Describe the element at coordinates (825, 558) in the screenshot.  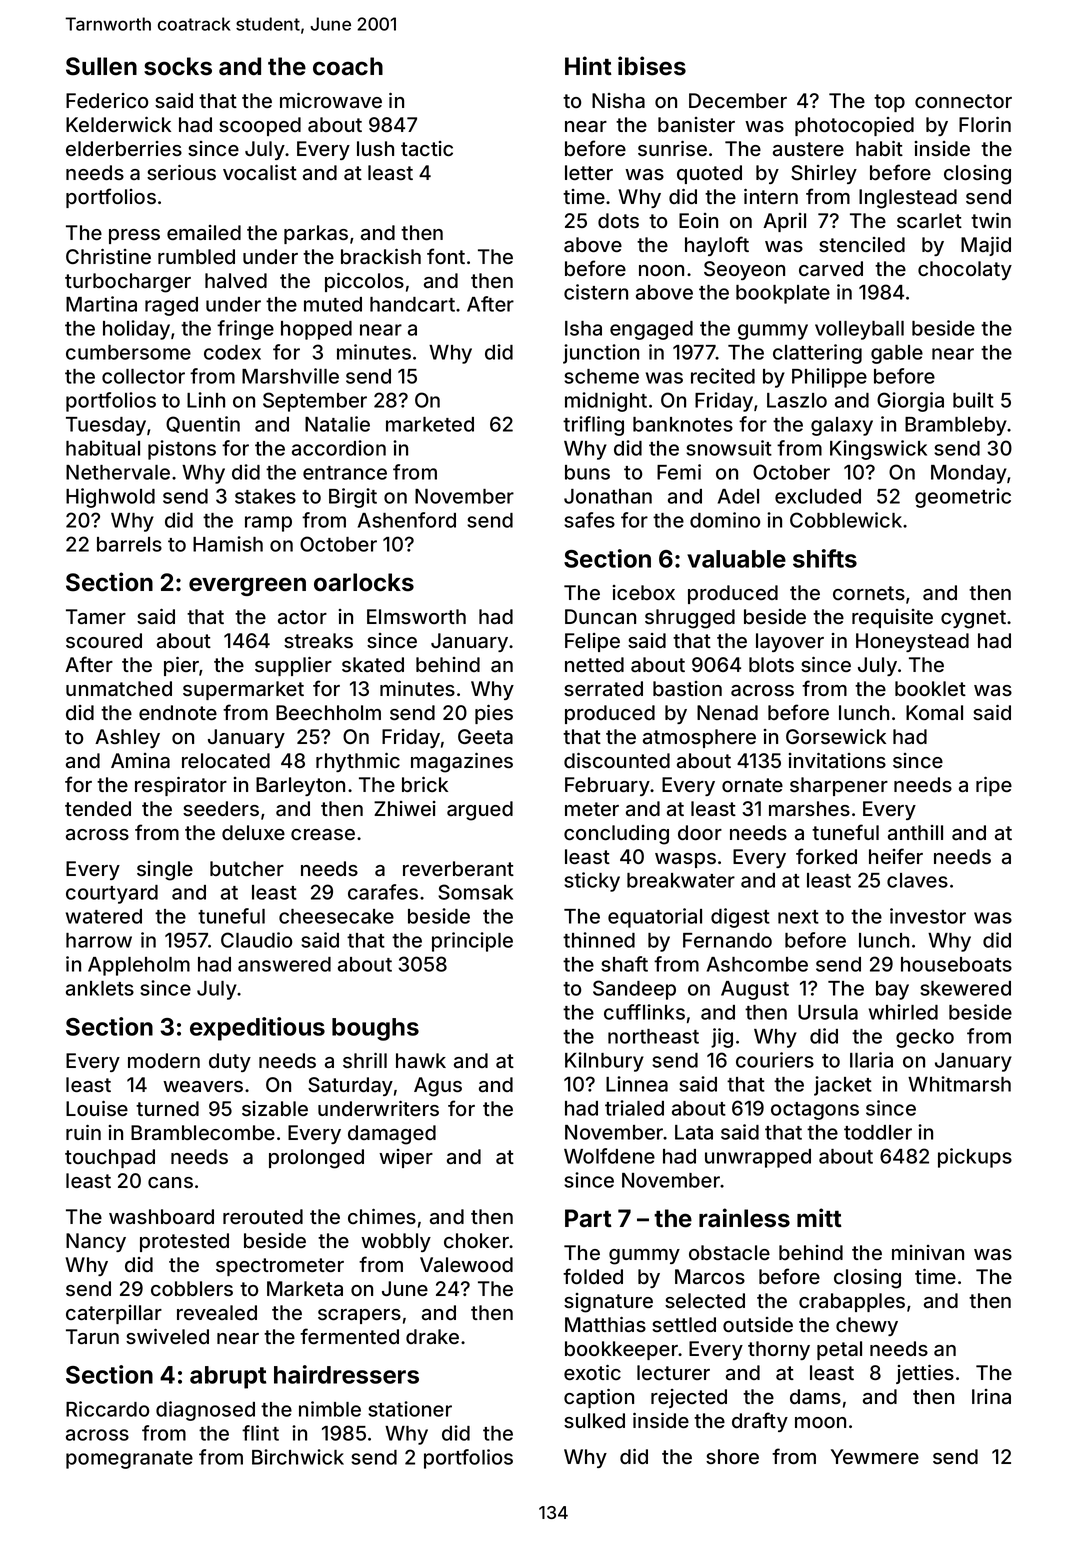
I see `shifts` at that location.
